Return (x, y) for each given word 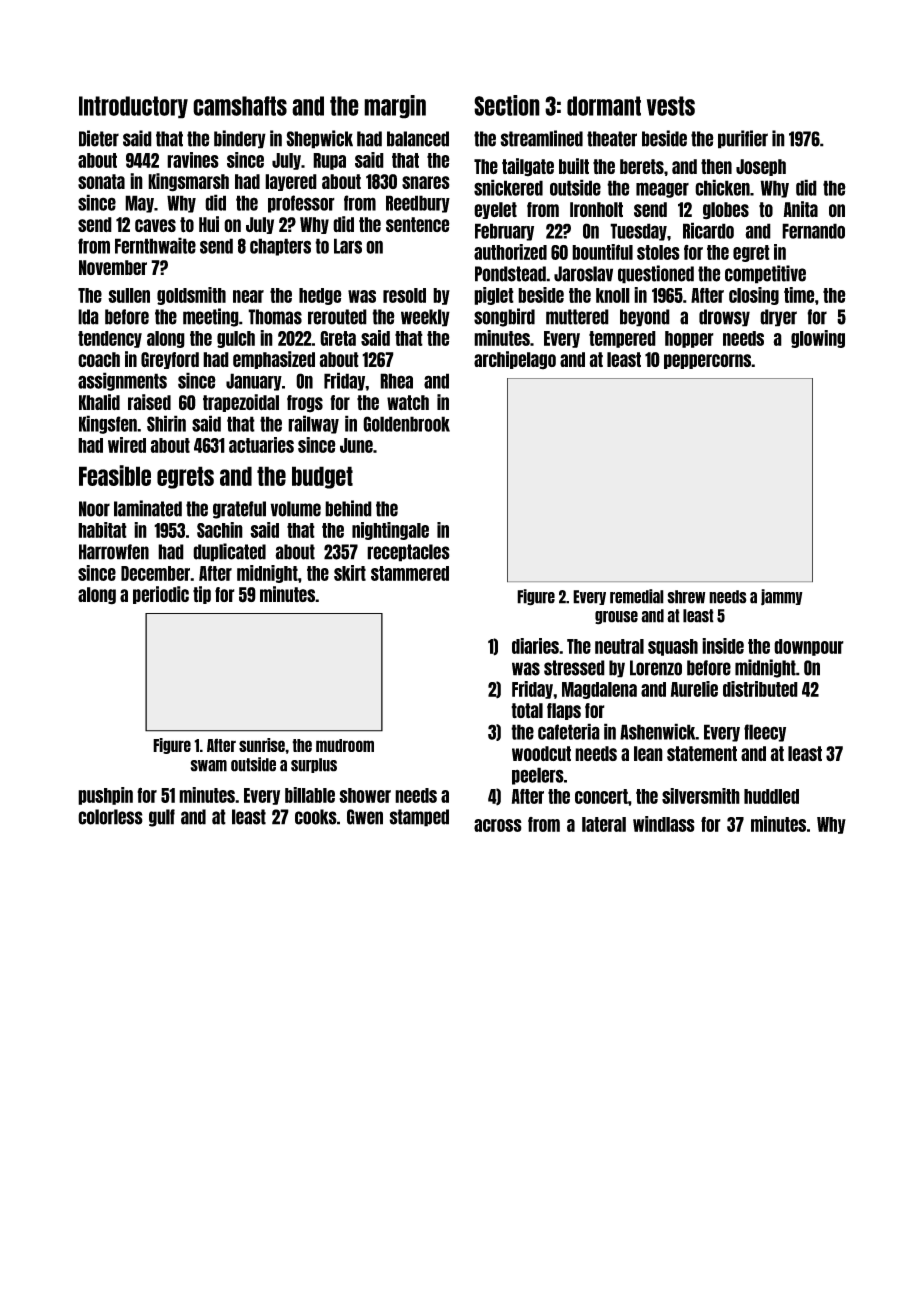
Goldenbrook (406, 424)
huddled (771, 796)
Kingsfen (108, 424)
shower (365, 795)
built (574, 166)
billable (310, 795)
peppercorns (708, 361)
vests (671, 106)
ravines (193, 160)
